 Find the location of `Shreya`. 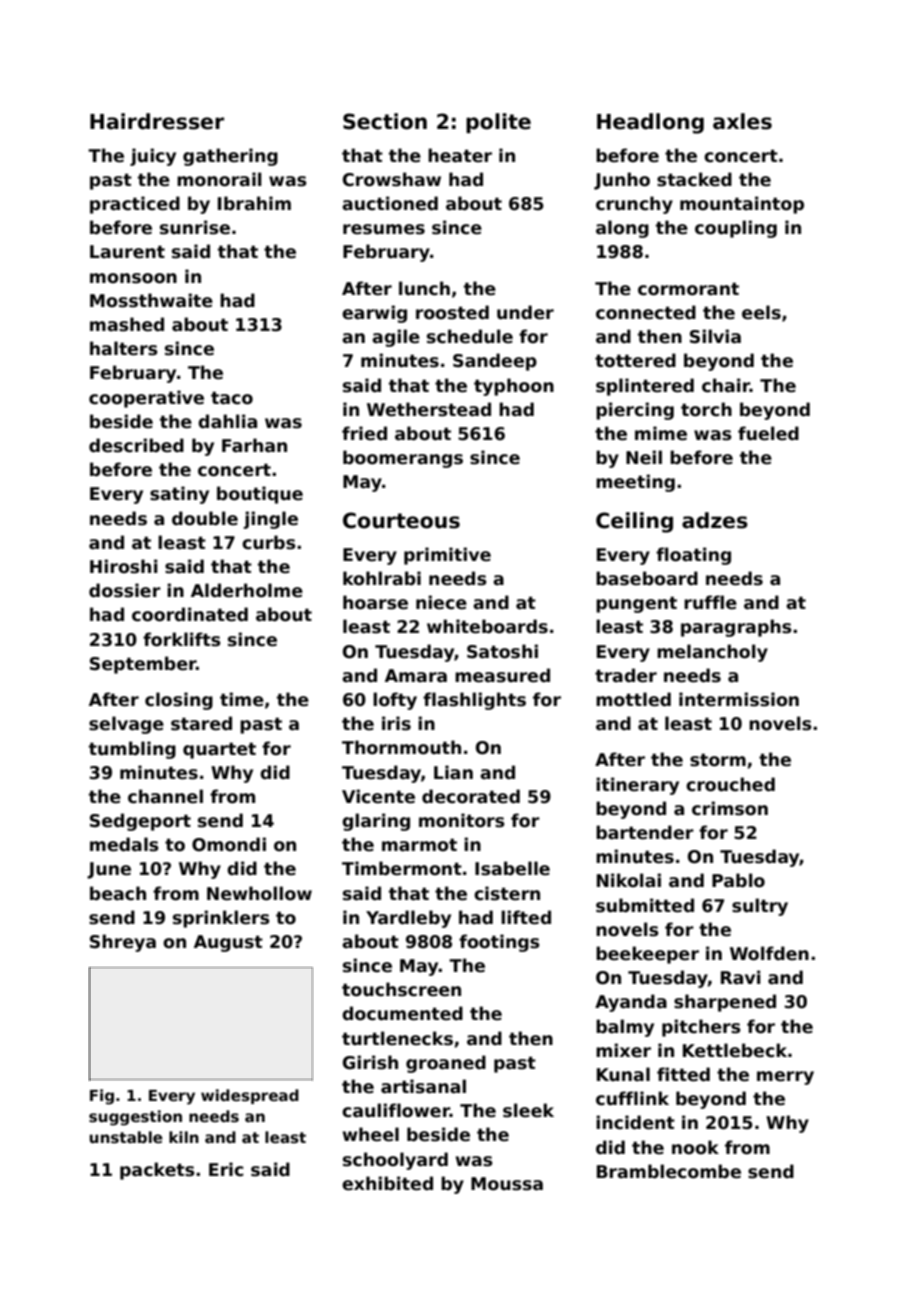

Shreya is located at coordinates (123, 943).
